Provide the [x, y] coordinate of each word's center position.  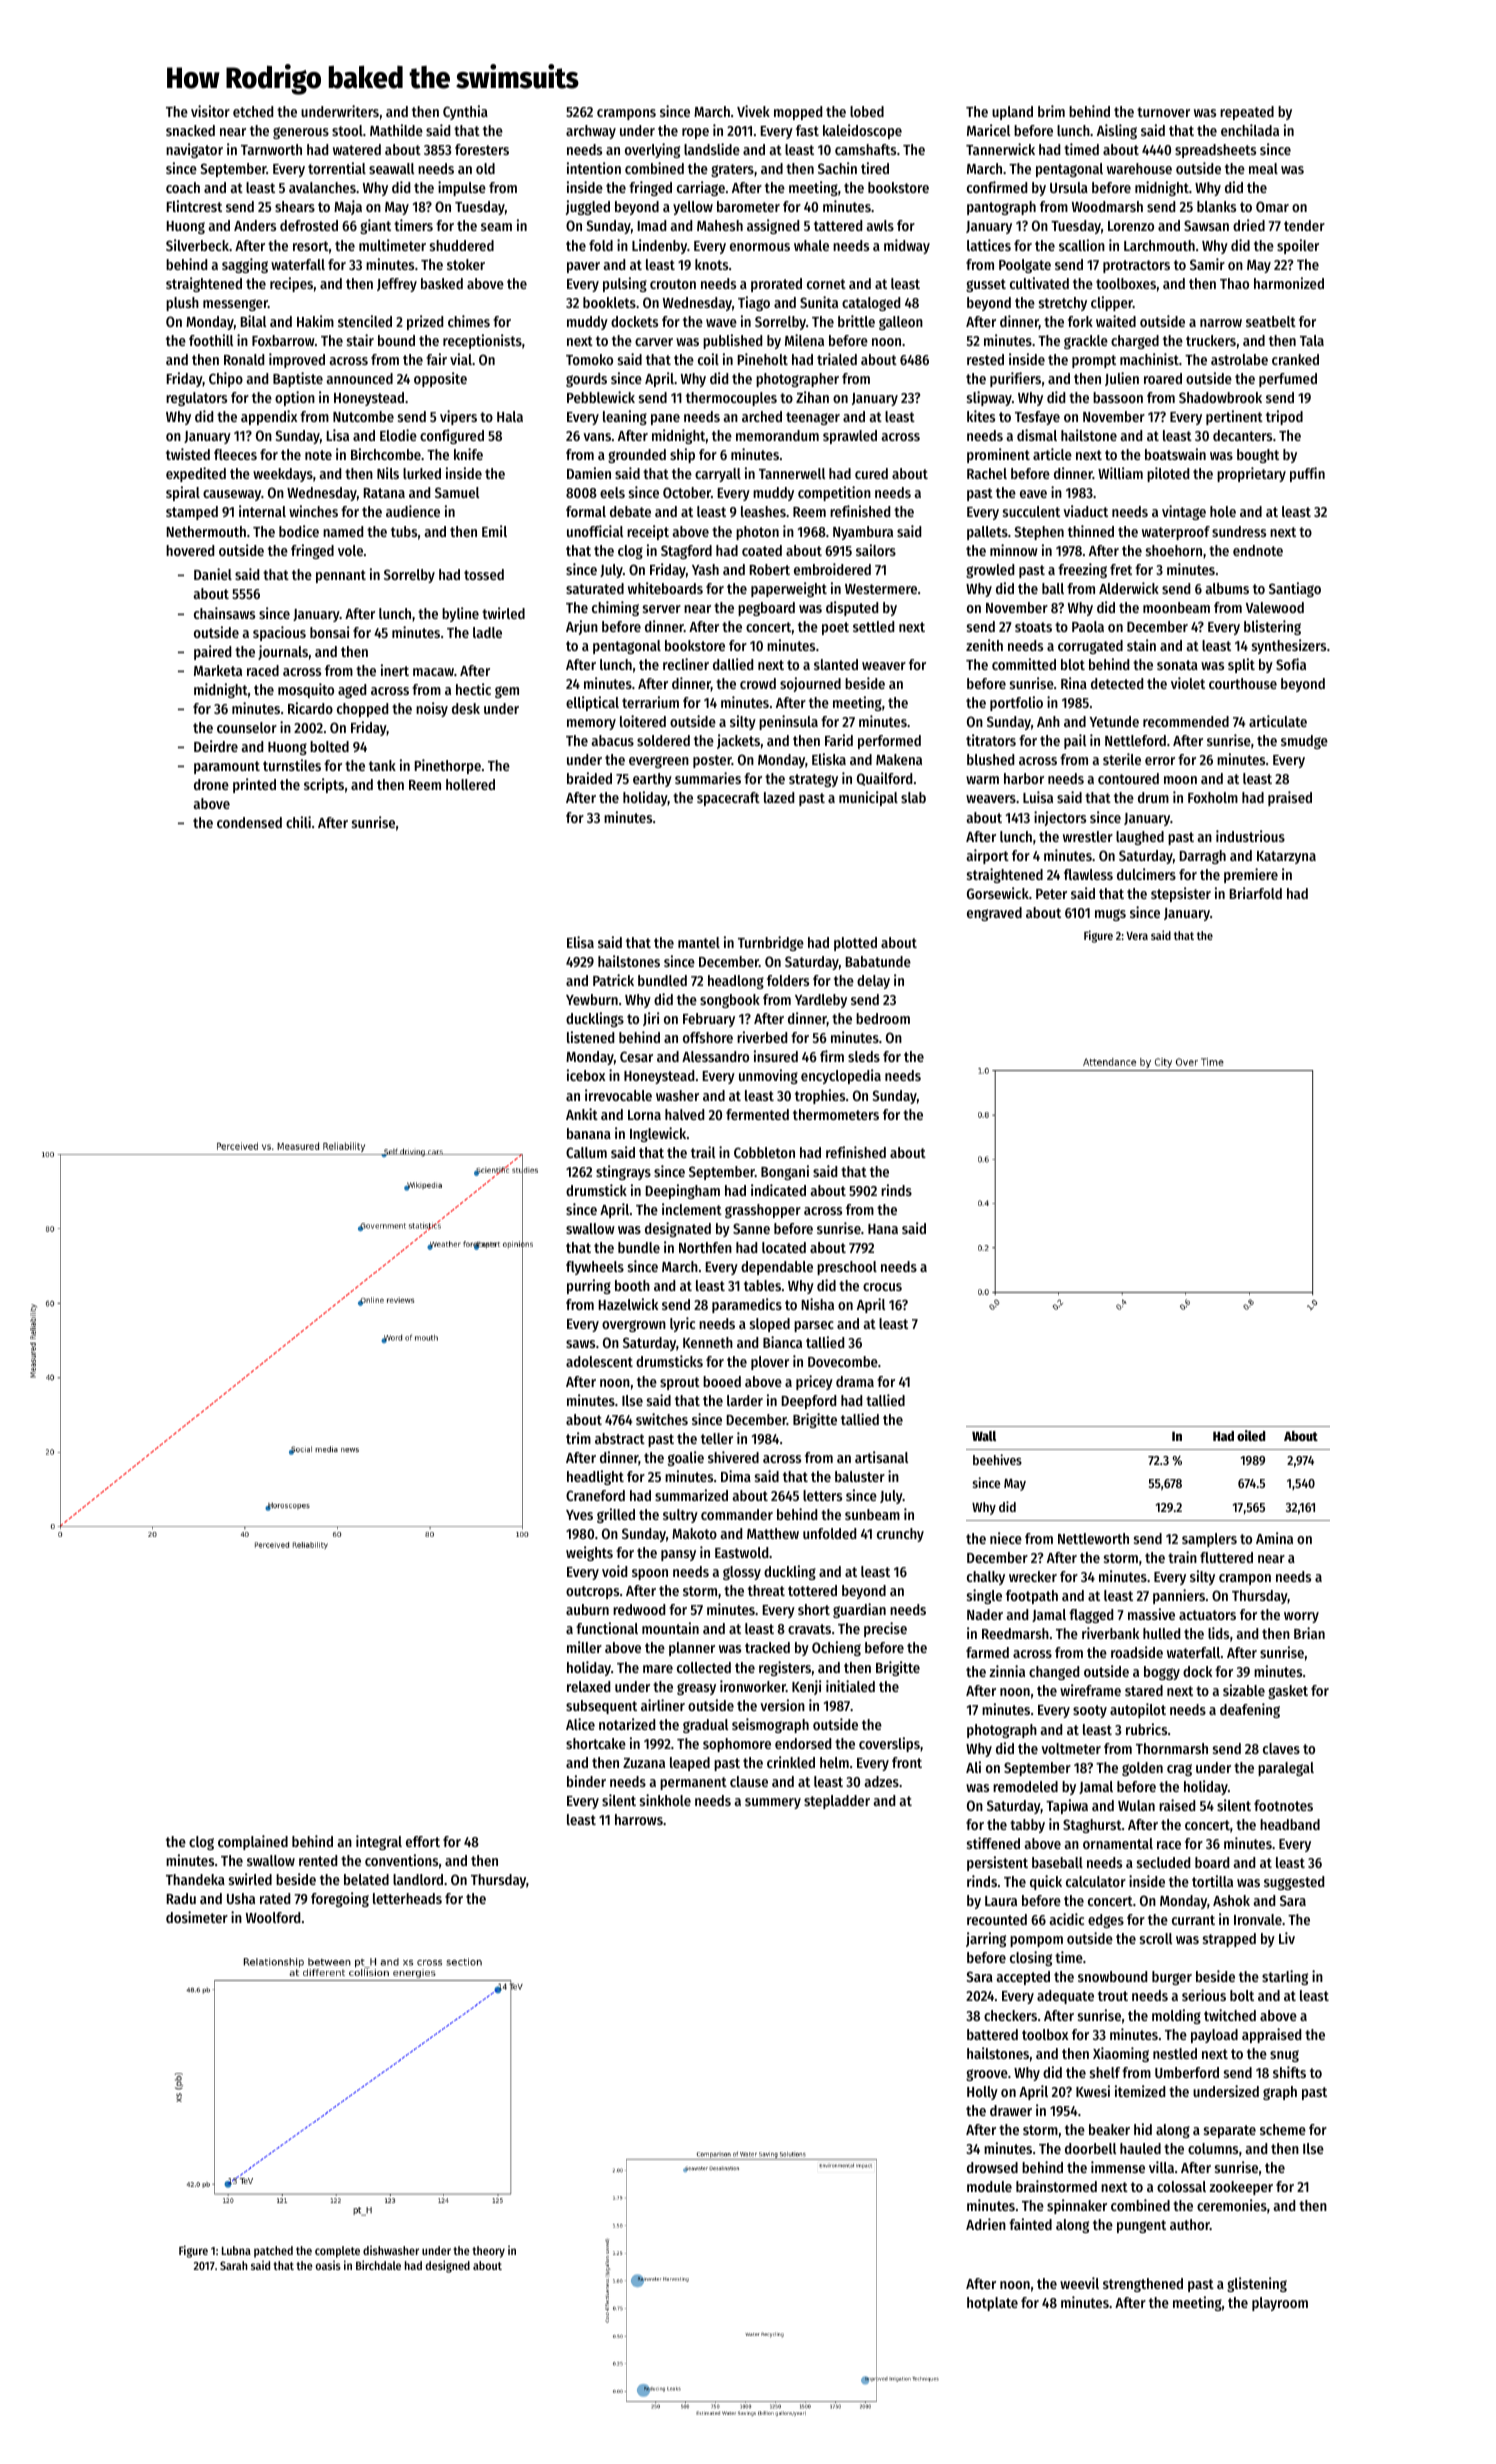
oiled [1251, 1435]
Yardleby [821, 1001]
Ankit [582, 1114]
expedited [196, 474]
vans [597, 437]
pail [1075, 741]
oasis [328, 2265]
